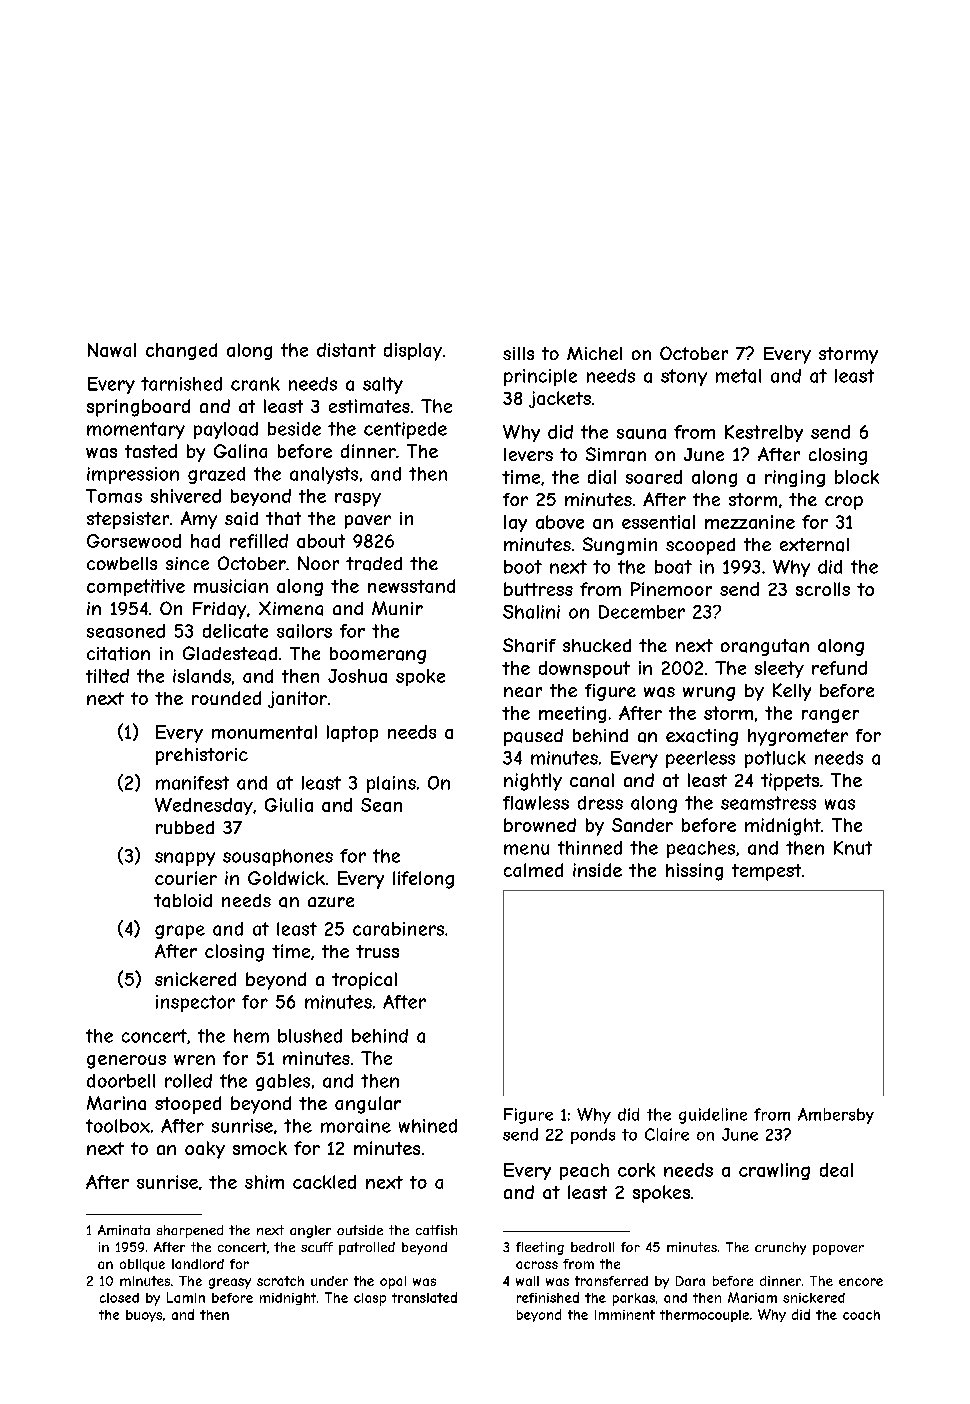 This screenshot has height=1404, width=970. What do you see at coordinates (700, 759) in the screenshot?
I see `peerless` at bounding box center [700, 759].
